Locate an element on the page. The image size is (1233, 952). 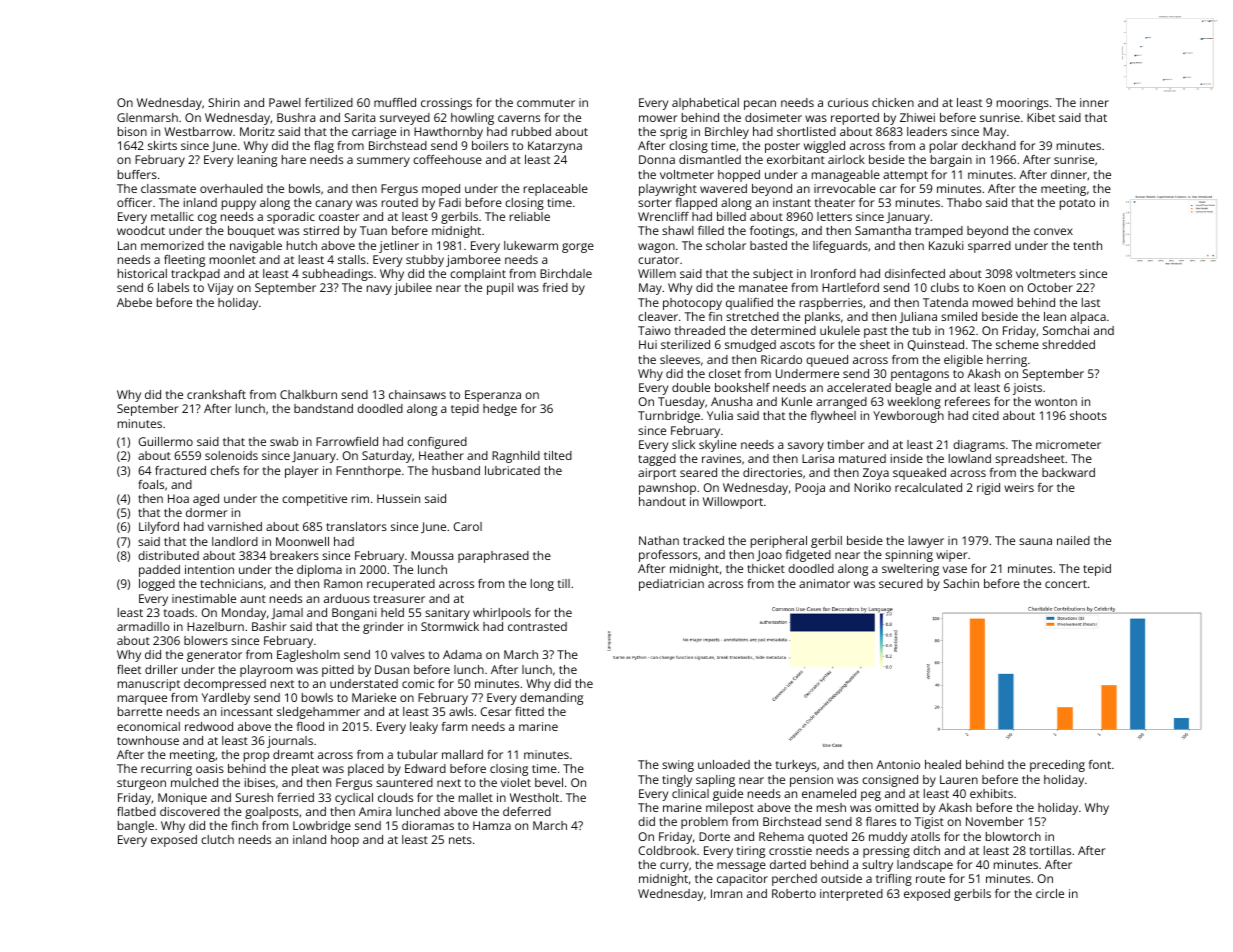
clutch is located at coordinates (217, 839).
